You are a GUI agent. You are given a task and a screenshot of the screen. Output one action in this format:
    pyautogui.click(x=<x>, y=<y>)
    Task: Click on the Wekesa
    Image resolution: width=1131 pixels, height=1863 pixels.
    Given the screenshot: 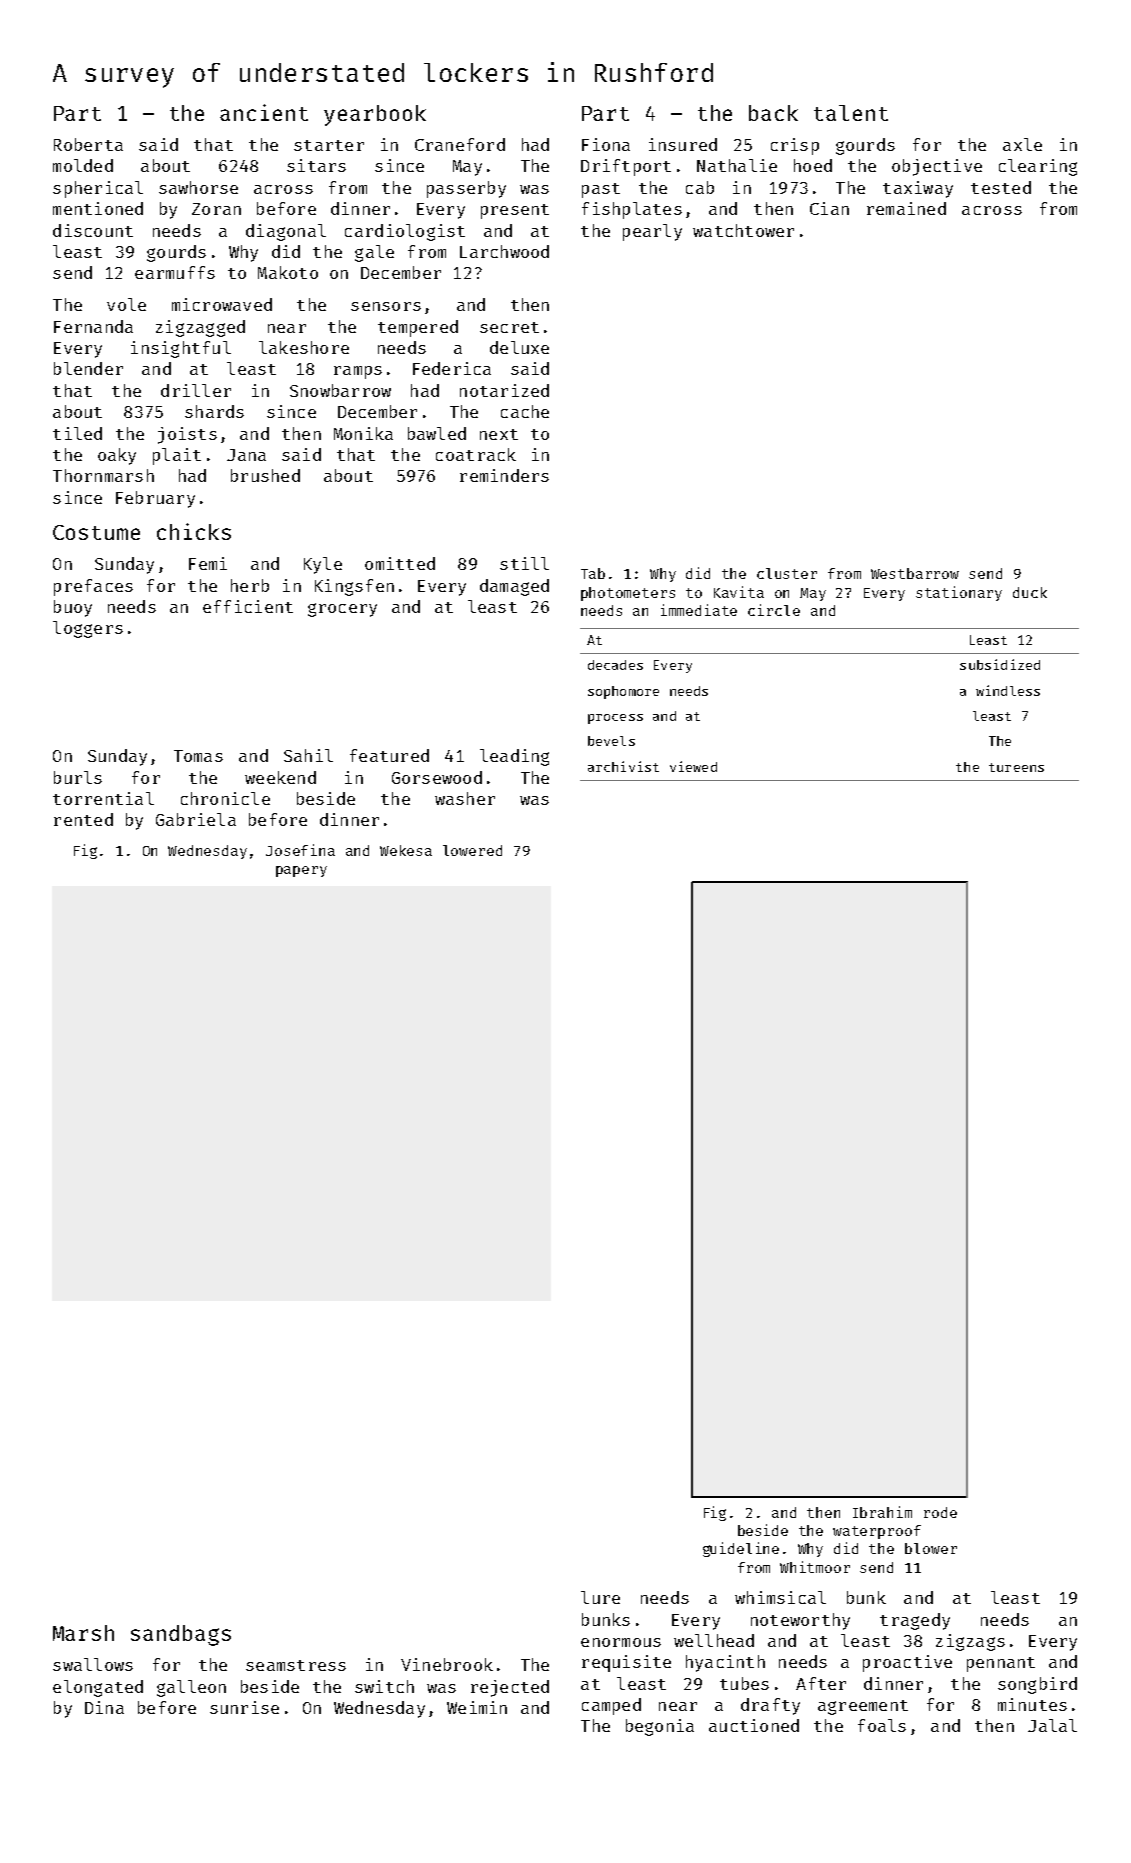 What is the action you would take?
    pyautogui.click(x=406, y=850)
